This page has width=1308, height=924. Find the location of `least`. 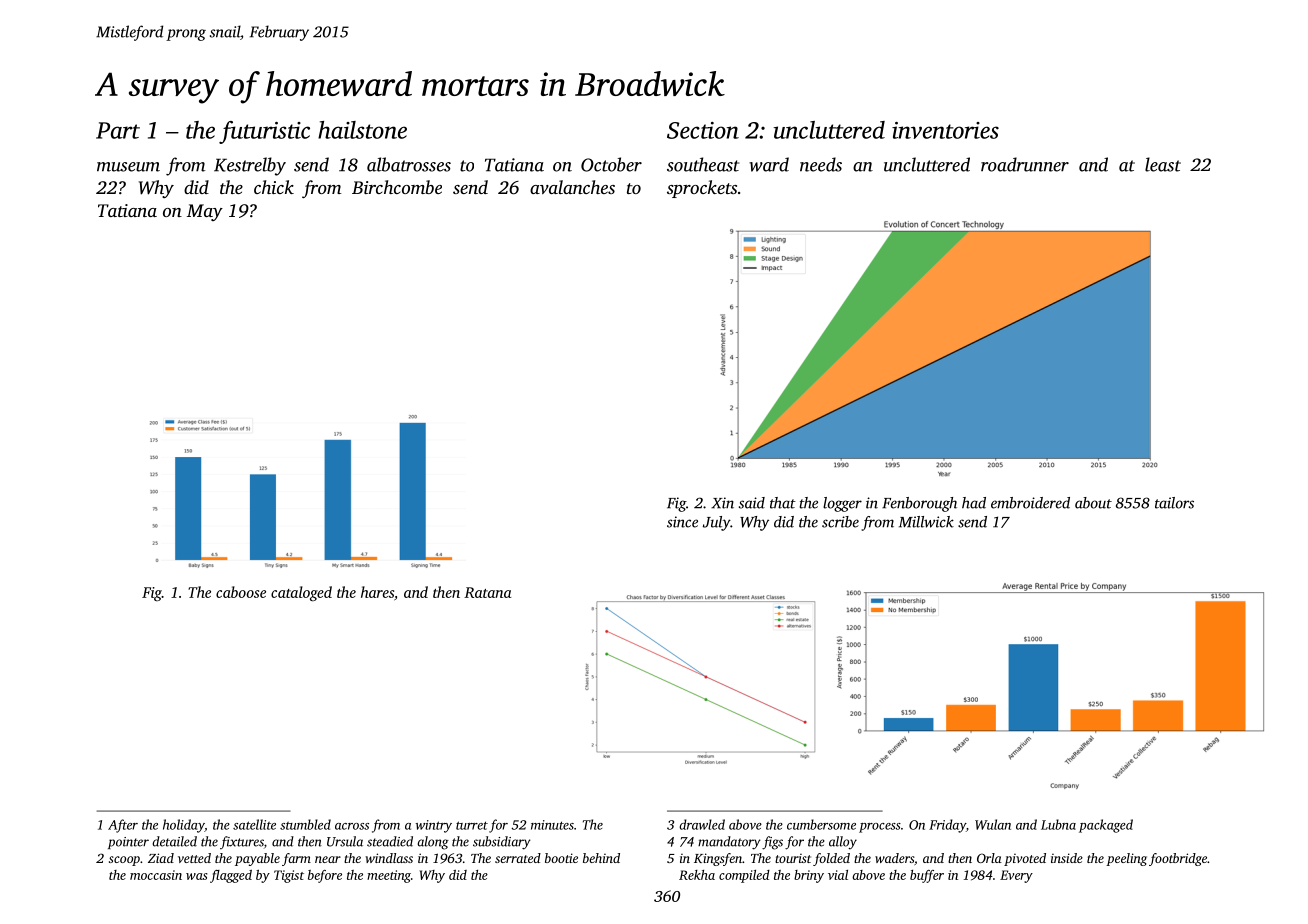

least is located at coordinates (1163, 164).
